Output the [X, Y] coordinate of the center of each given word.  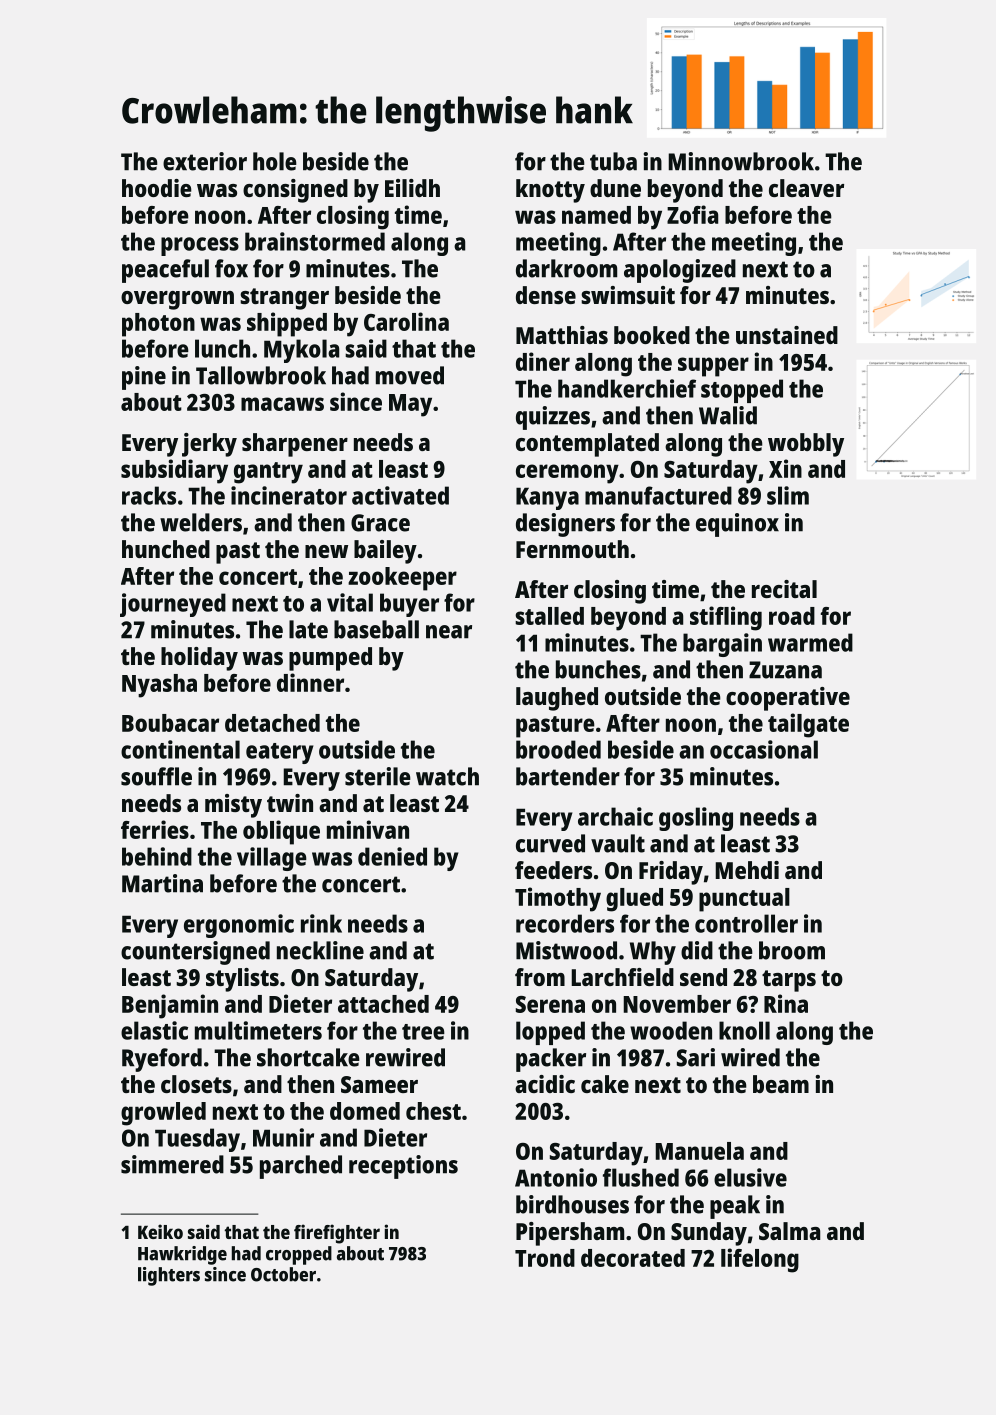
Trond [545, 1258]
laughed [557, 699]
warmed [810, 642]
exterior [205, 161]
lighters [169, 1276]
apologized [680, 271]
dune [615, 188]
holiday [199, 659]
